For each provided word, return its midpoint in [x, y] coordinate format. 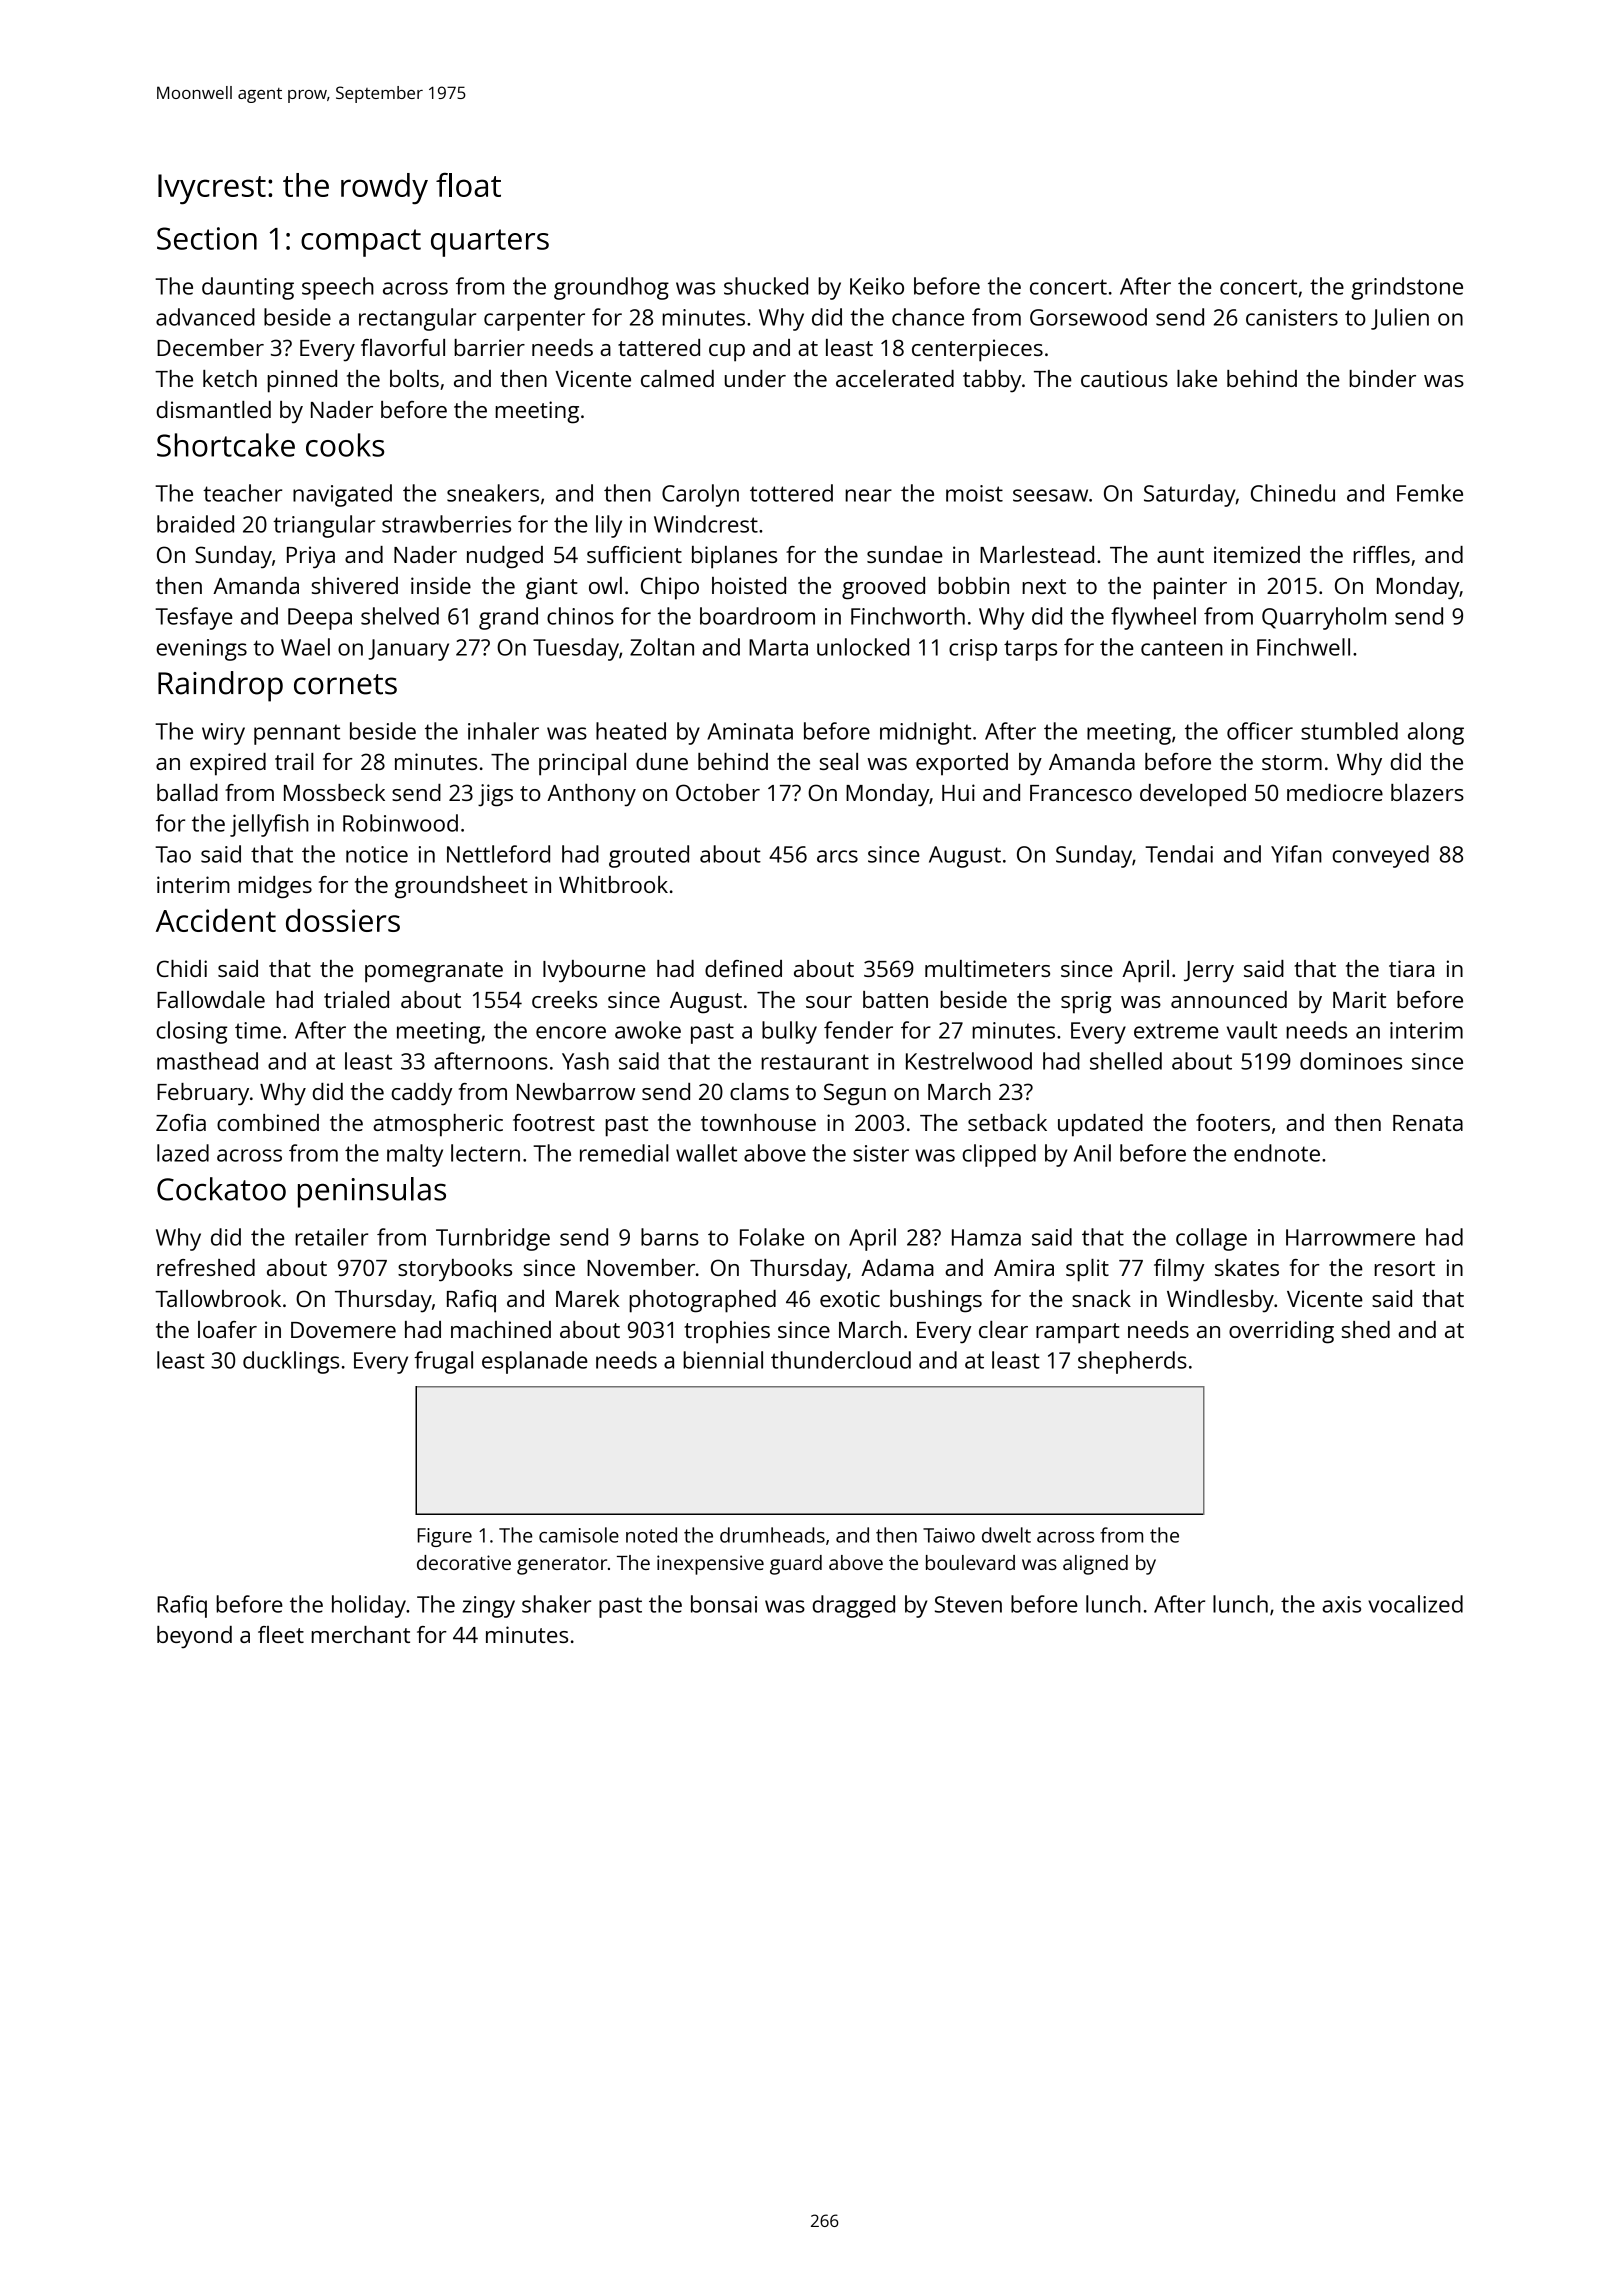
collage [1211, 1239]
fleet [281, 1634]
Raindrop [220, 686]
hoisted [749, 585]
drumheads [772, 1535]
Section [207, 238]
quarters [490, 243]
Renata [1428, 1123]
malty [415, 1155]
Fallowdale [211, 999]
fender [858, 1030]
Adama [897, 1267]
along [1436, 733]
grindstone [1407, 288]
